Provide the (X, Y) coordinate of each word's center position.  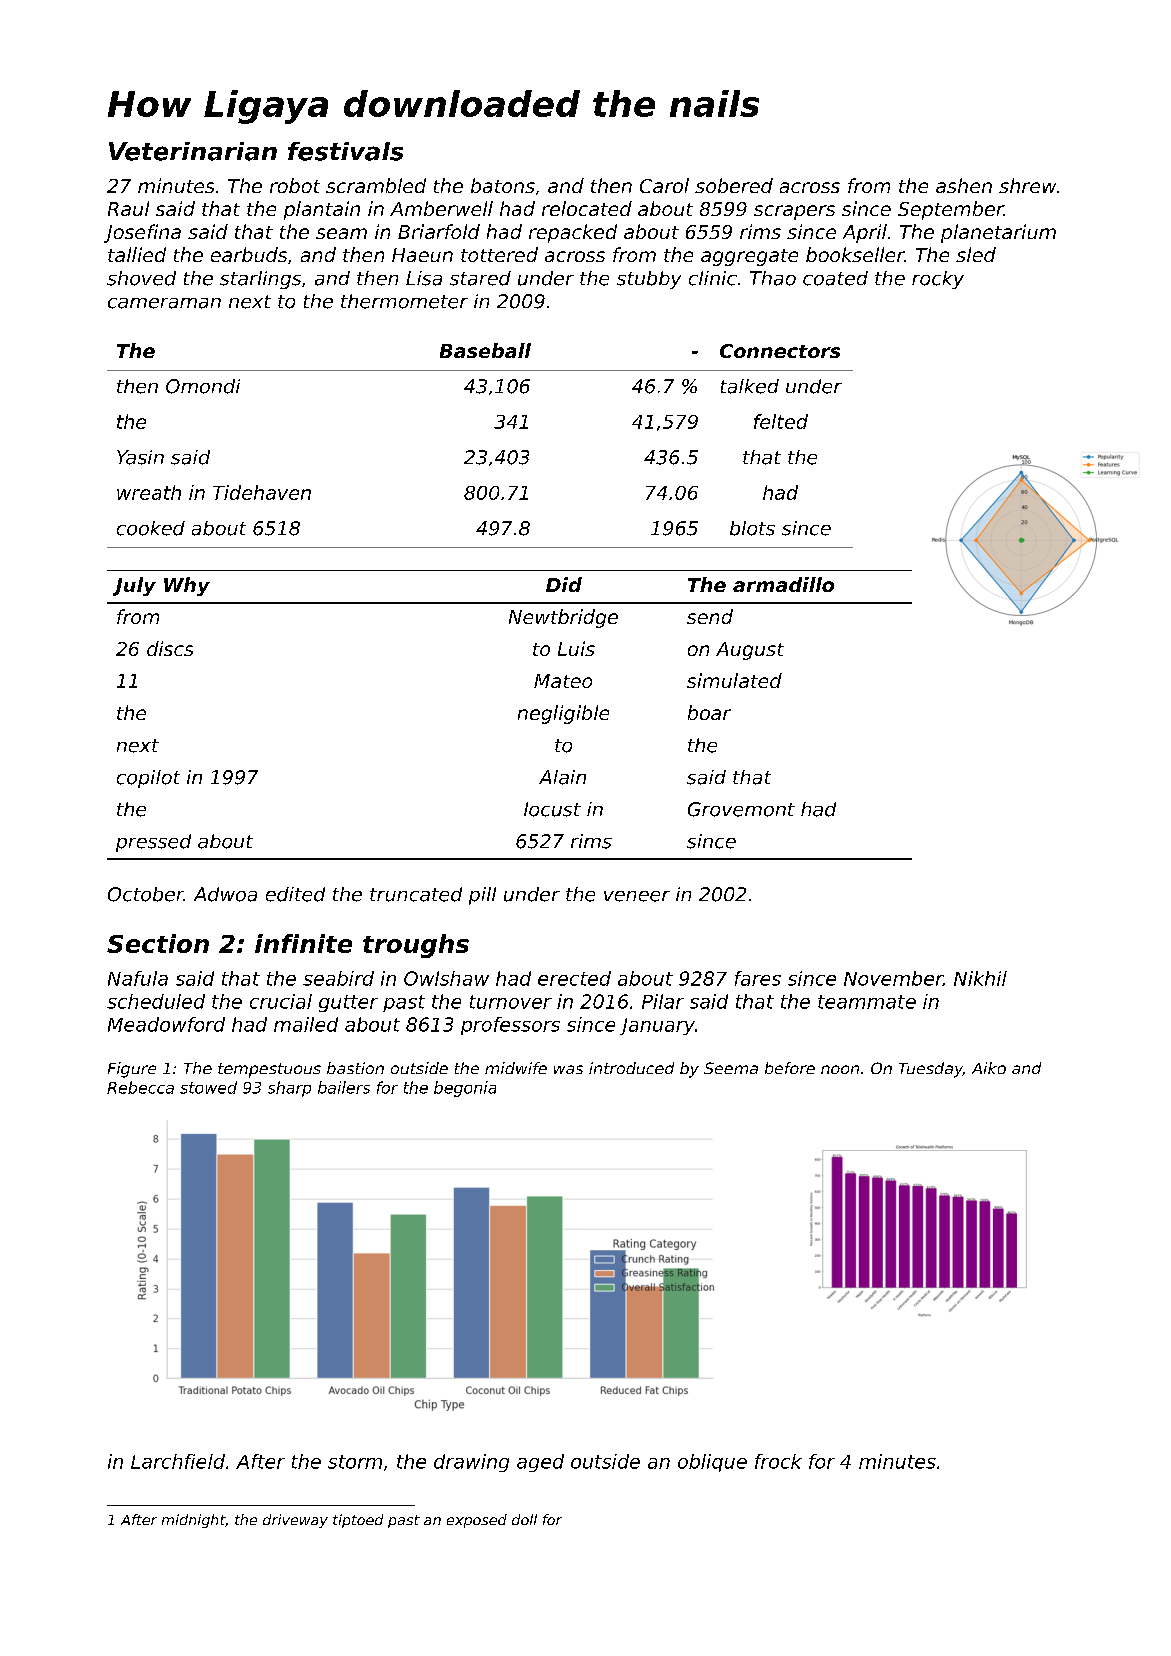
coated (835, 278)
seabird (338, 978)
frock (778, 1461)
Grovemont (741, 809)
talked (750, 386)
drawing (471, 1463)
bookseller (855, 254)
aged (540, 1463)
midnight (193, 1521)
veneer (637, 896)
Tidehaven (262, 492)
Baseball (485, 350)
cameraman (164, 303)
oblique (712, 1463)
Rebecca (140, 1087)
